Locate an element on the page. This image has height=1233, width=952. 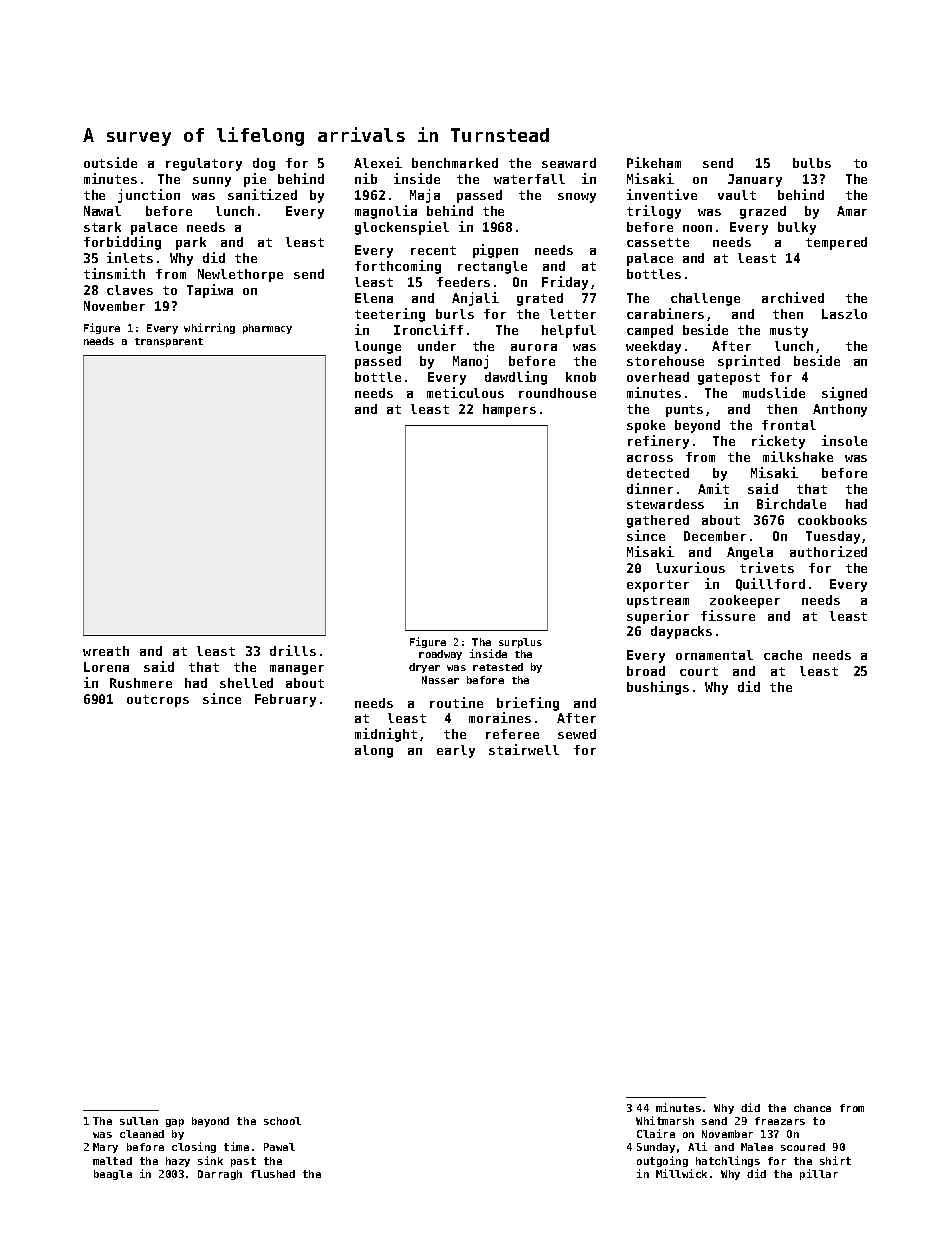
surplus is located at coordinates (520, 643).
